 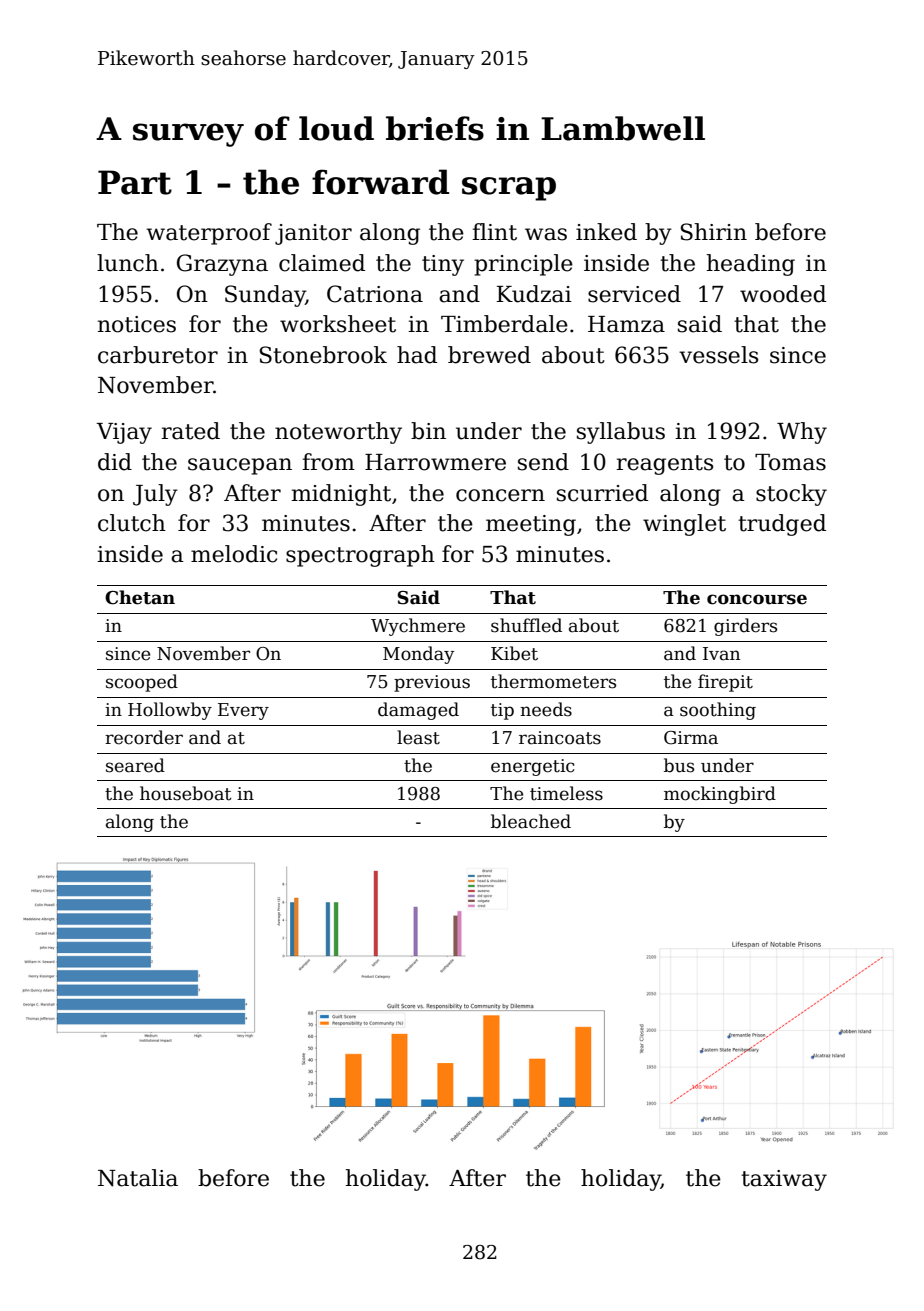 I want to click on recorder, so click(x=144, y=737).
